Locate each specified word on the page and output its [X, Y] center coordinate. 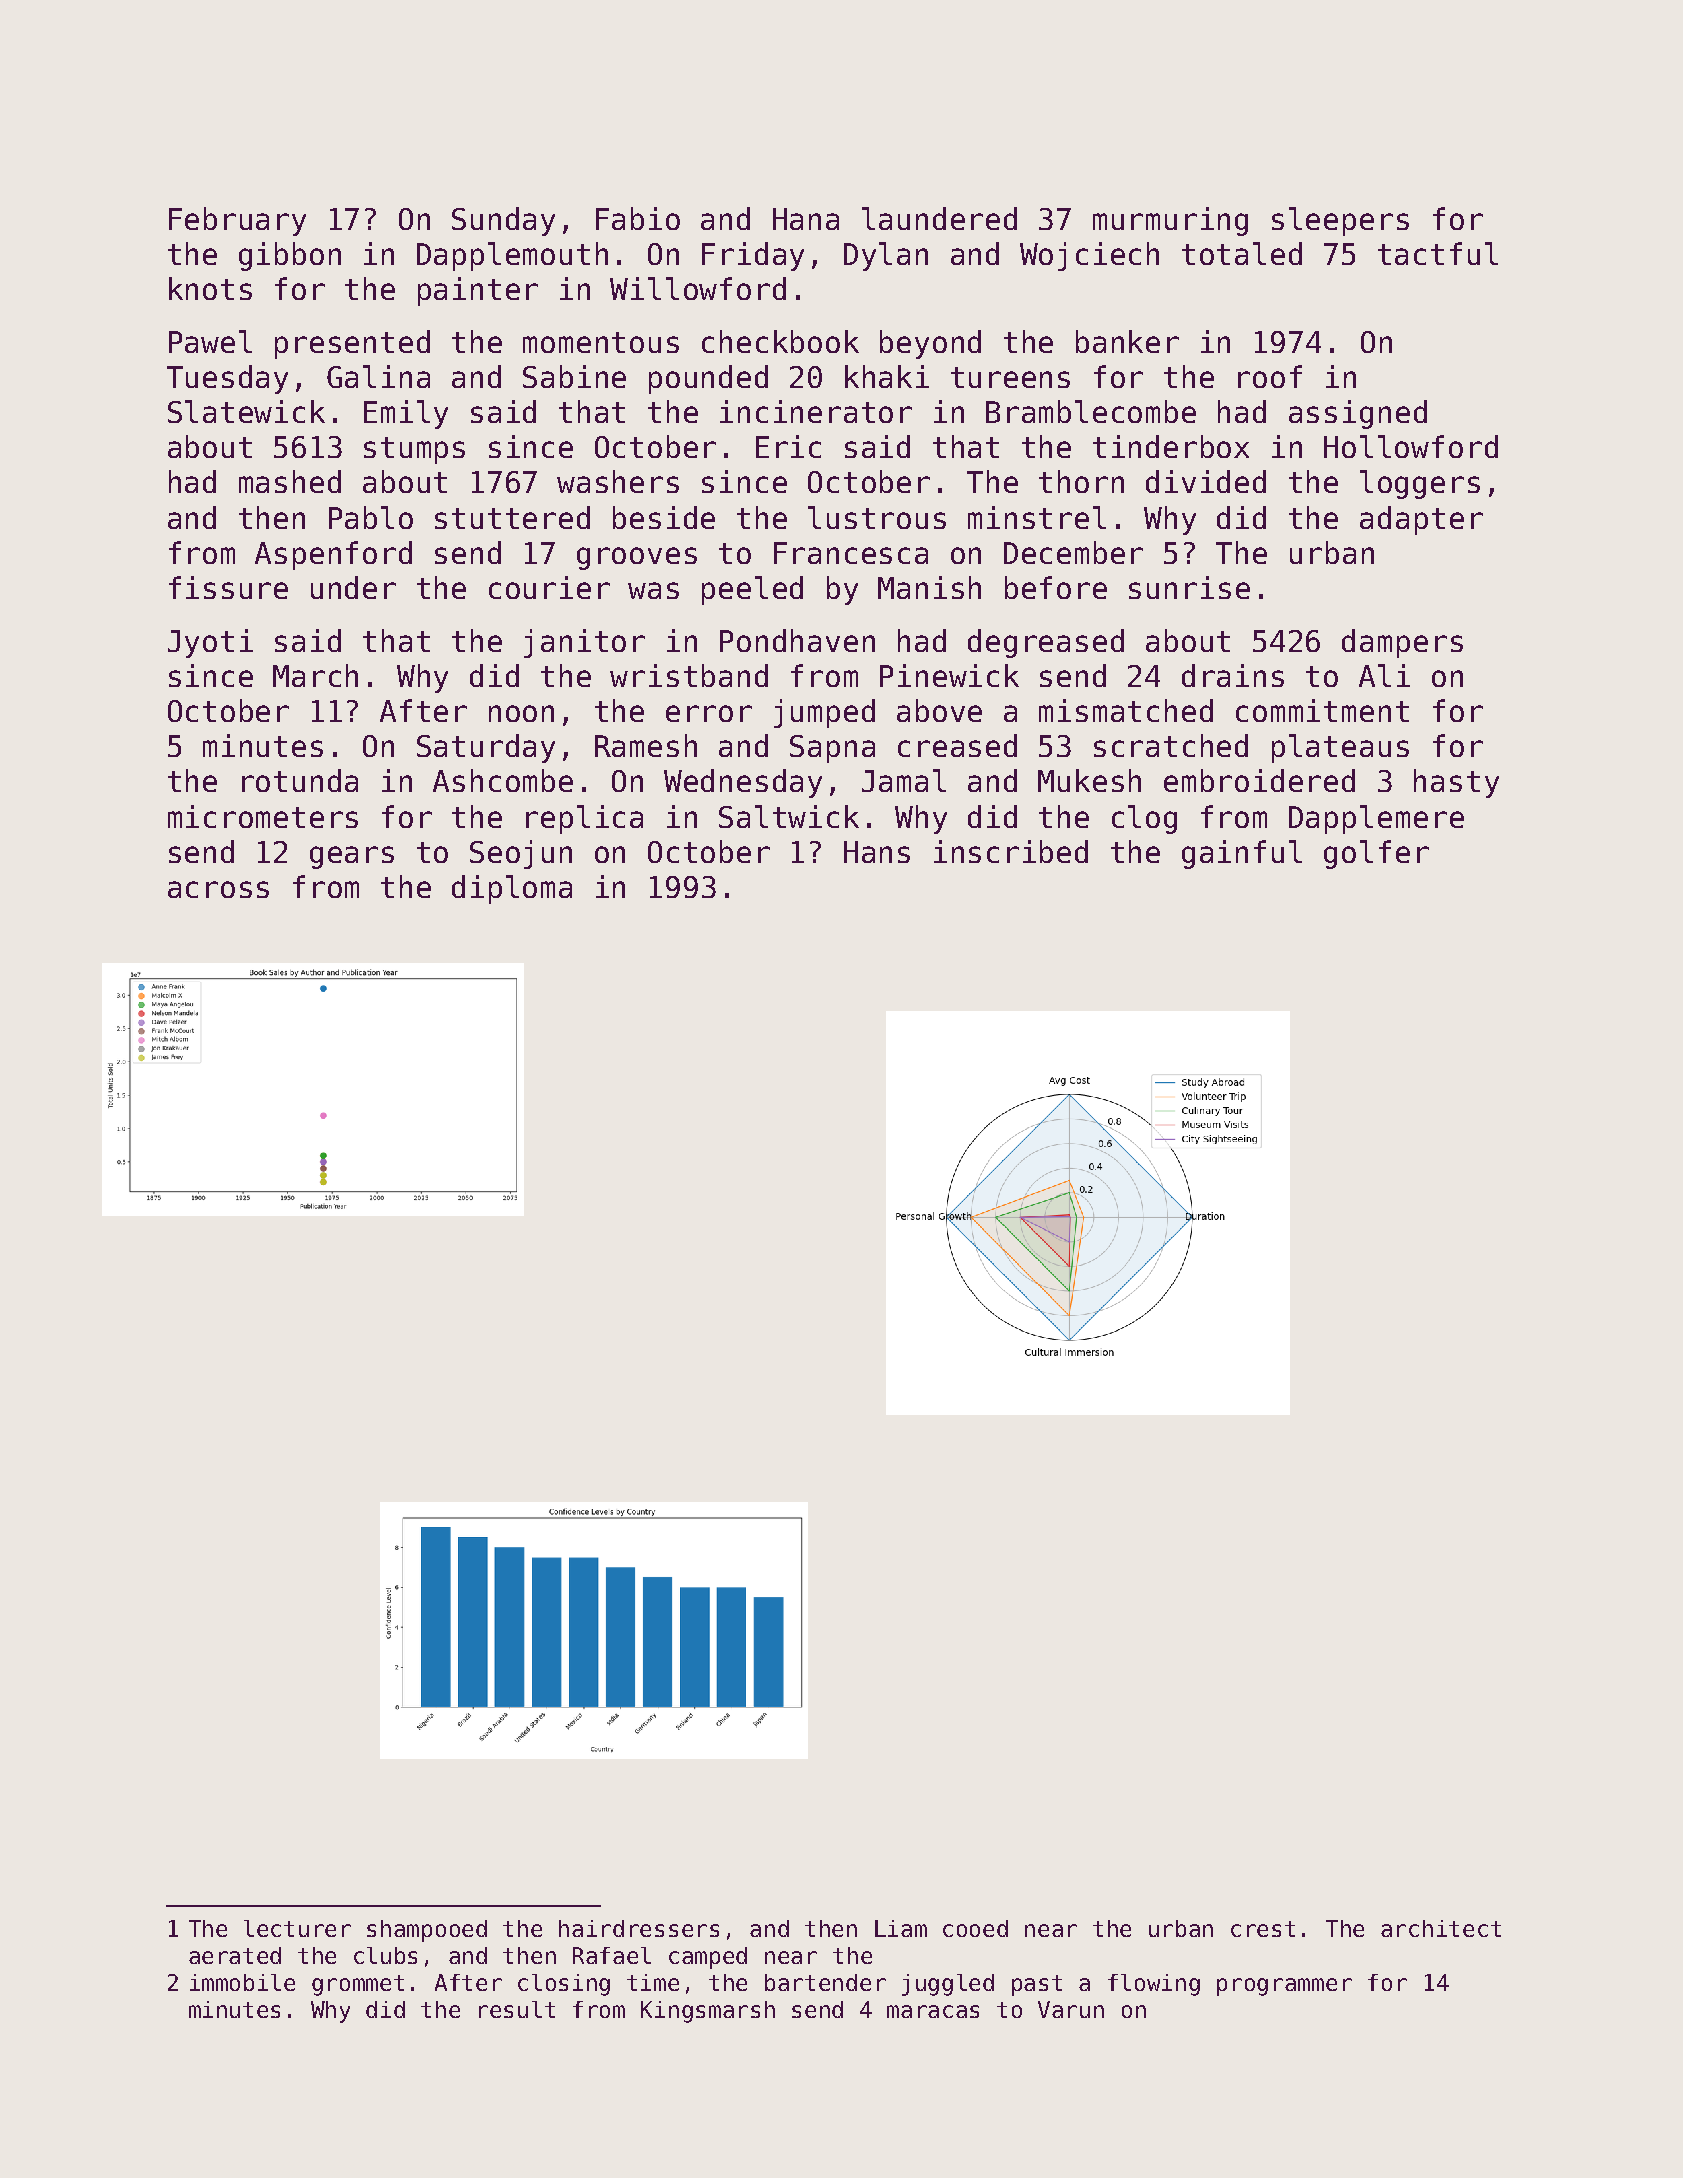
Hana [806, 219]
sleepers [1340, 221]
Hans [877, 852]
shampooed [427, 1931]
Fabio [638, 218]
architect [1441, 1928]
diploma [512, 889]
